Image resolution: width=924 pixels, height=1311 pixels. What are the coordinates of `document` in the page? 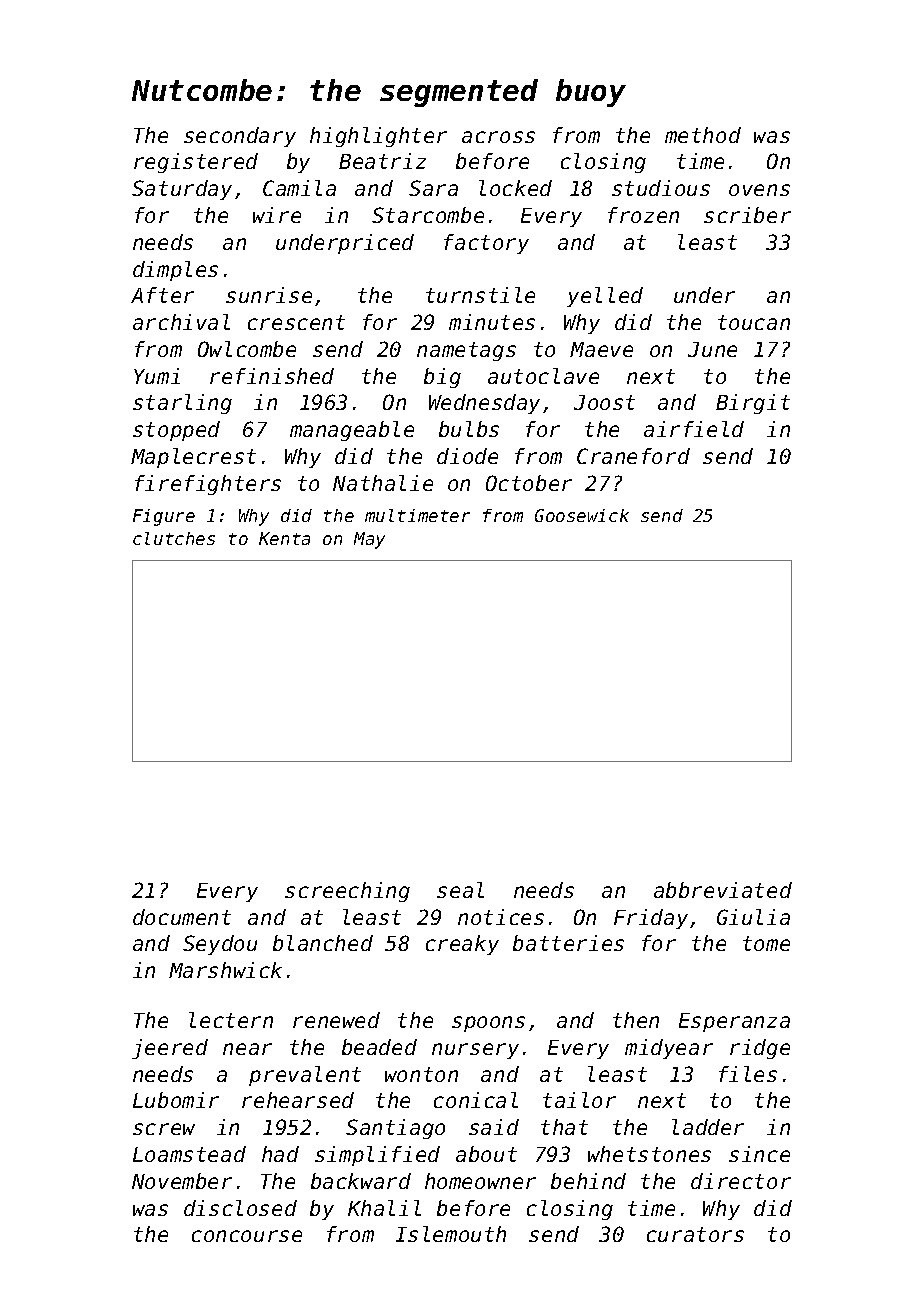 It's located at (182, 917).
